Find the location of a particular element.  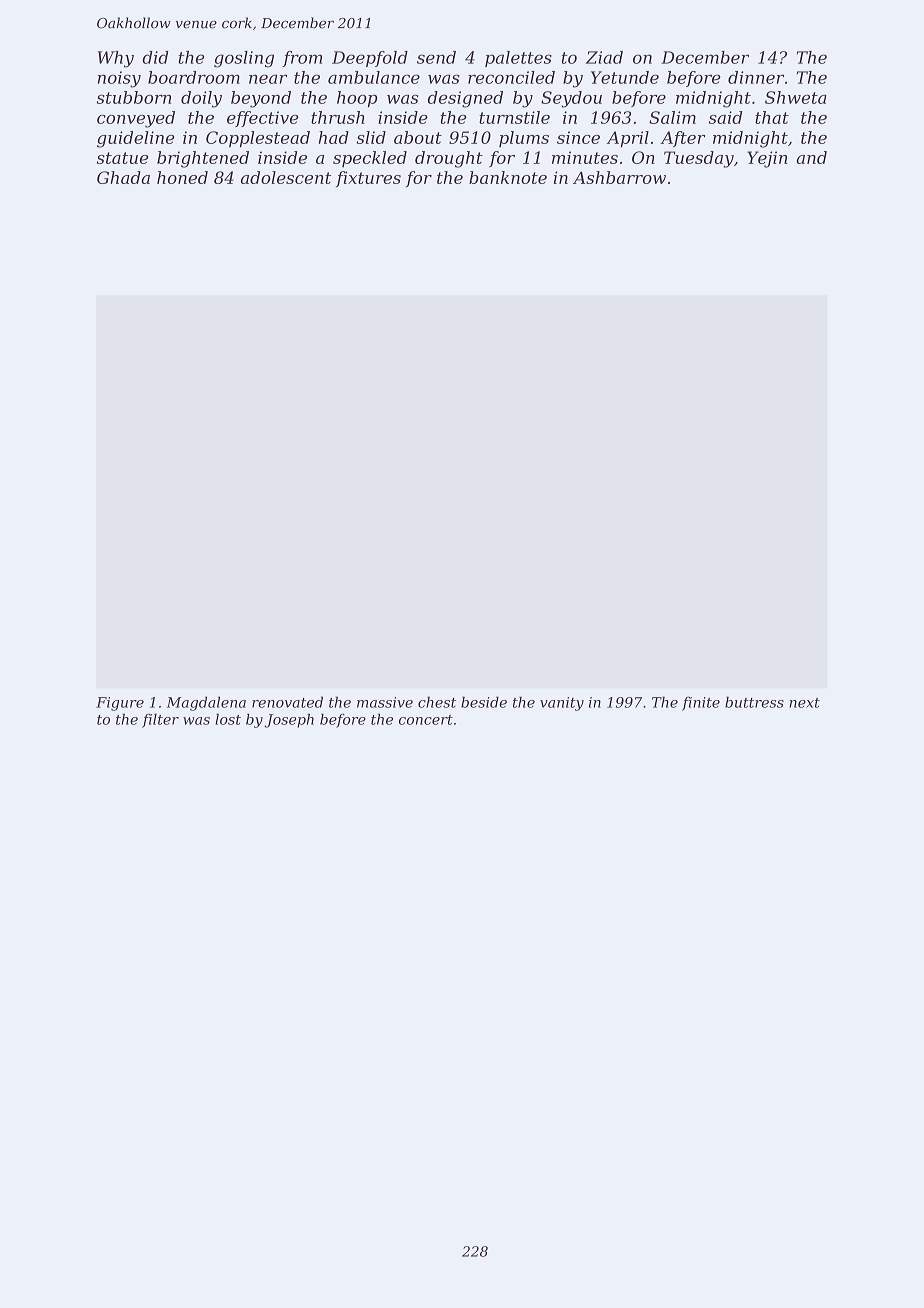

Ghada is located at coordinates (123, 177).
